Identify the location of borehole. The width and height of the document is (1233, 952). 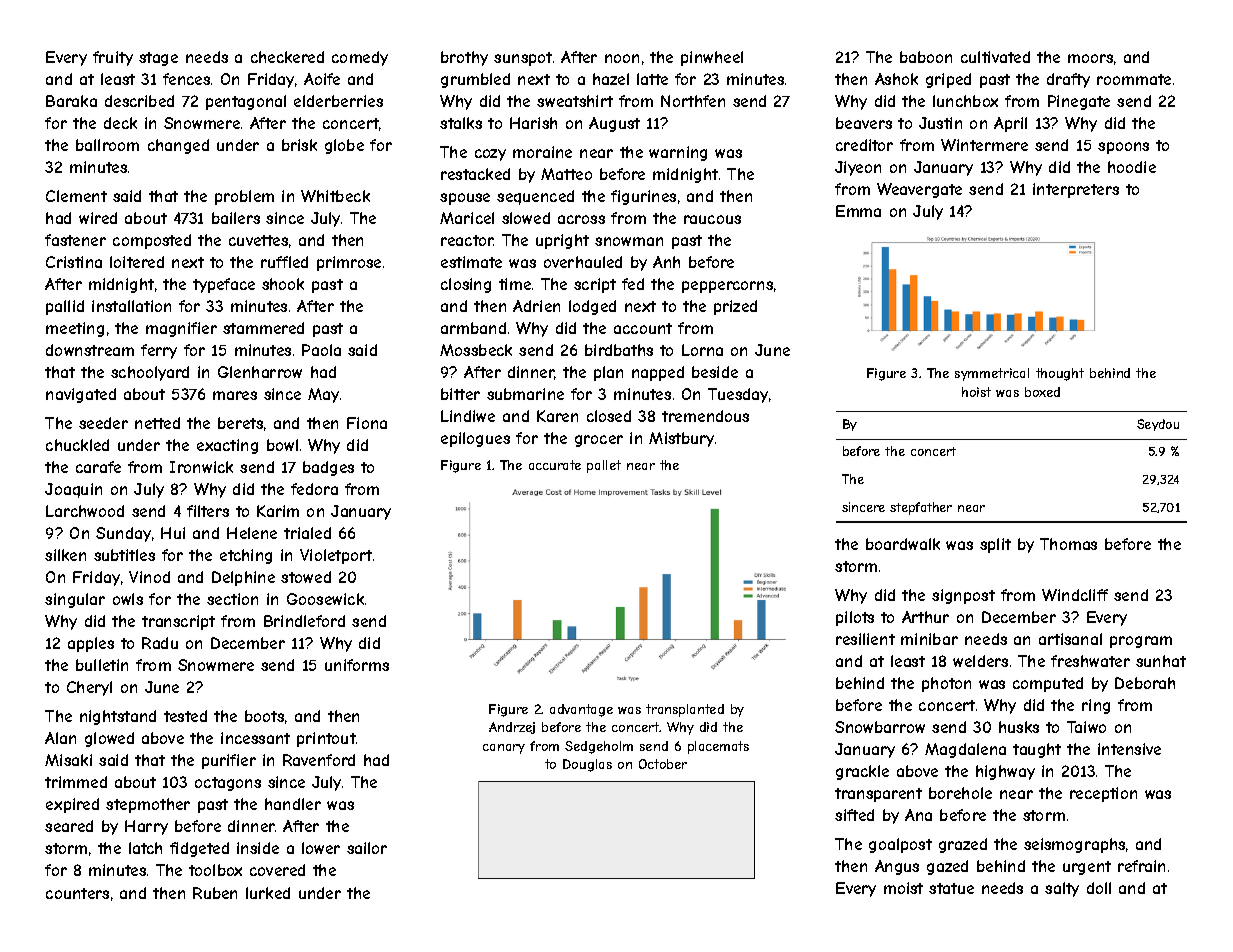
(960, 793).
